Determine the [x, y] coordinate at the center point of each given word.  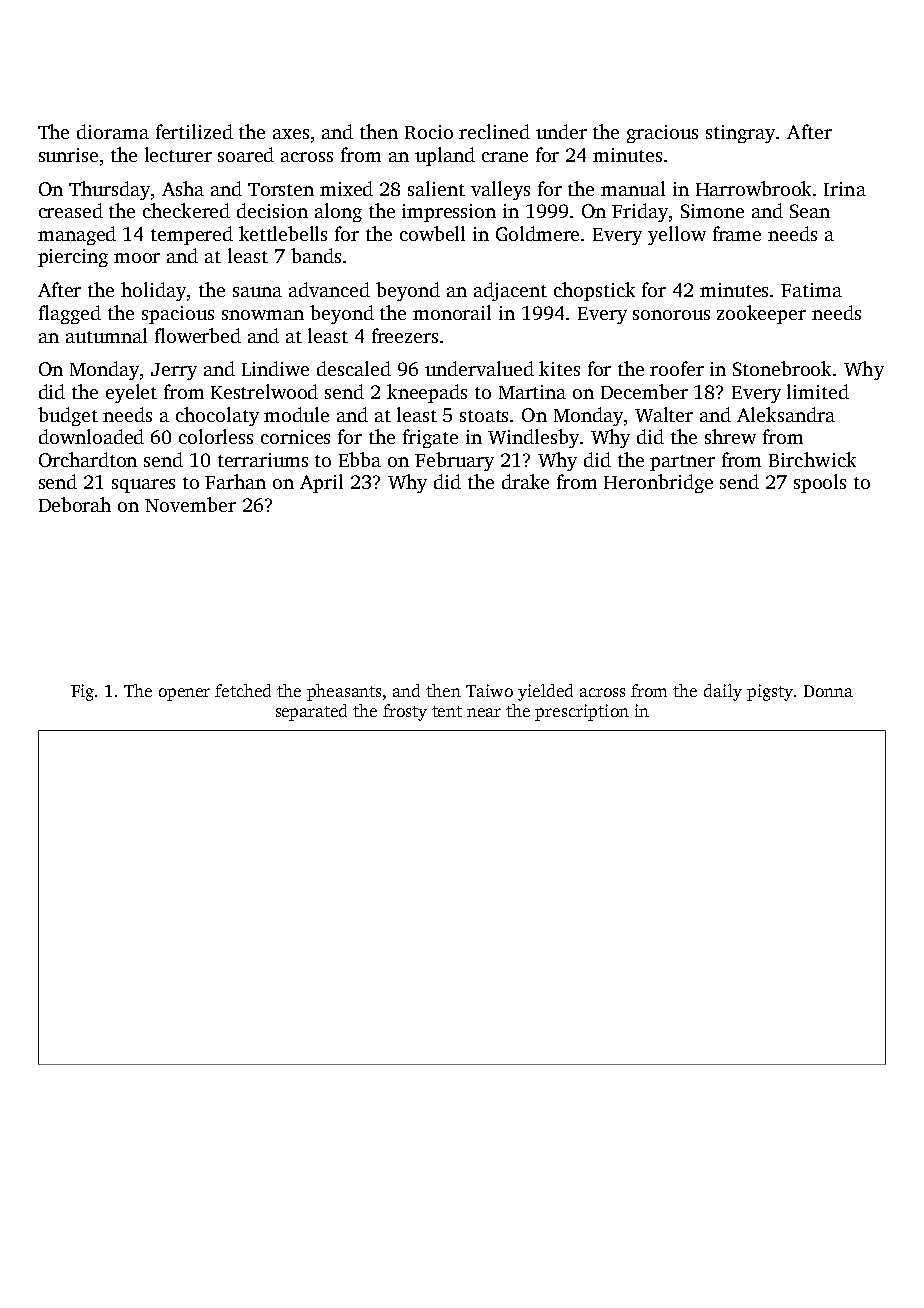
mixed [346, 188]
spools [820, 483]
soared [246, 154]
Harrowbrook [753, 188]
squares [143, 486]
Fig [82, 692]
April [321, 483]
